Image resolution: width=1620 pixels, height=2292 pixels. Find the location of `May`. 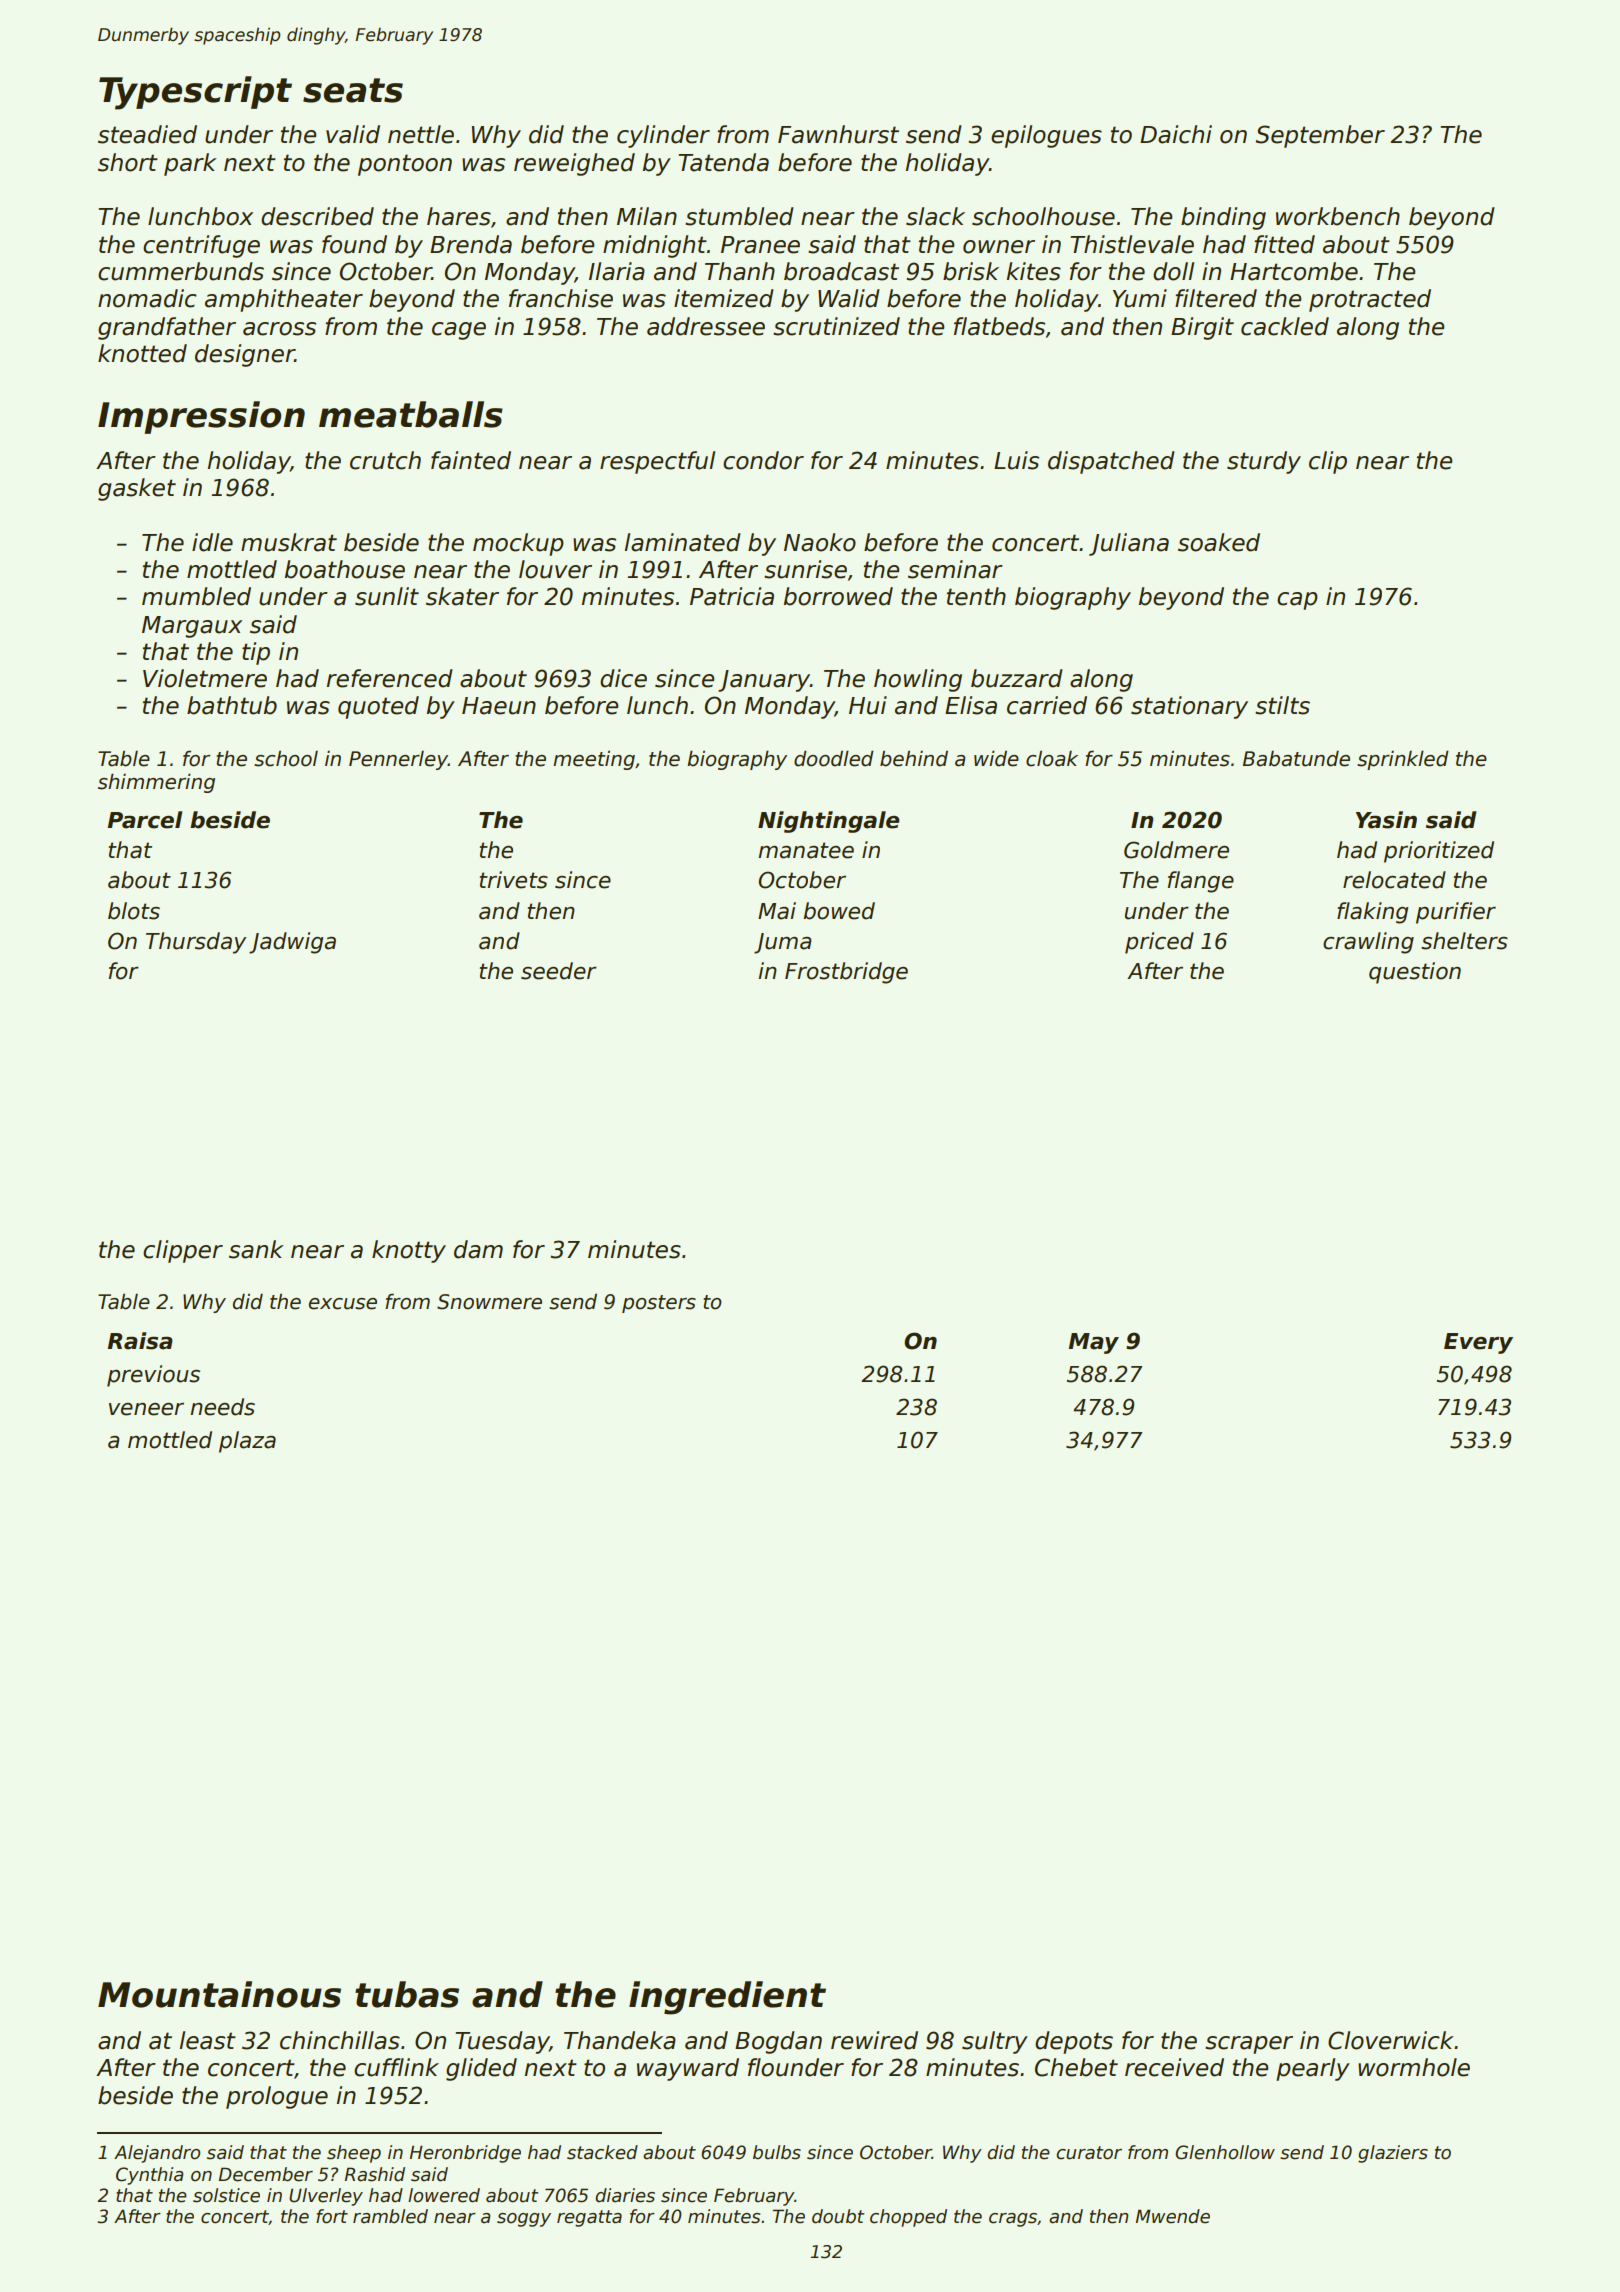

May is located at coordinates (1094, 1343).
